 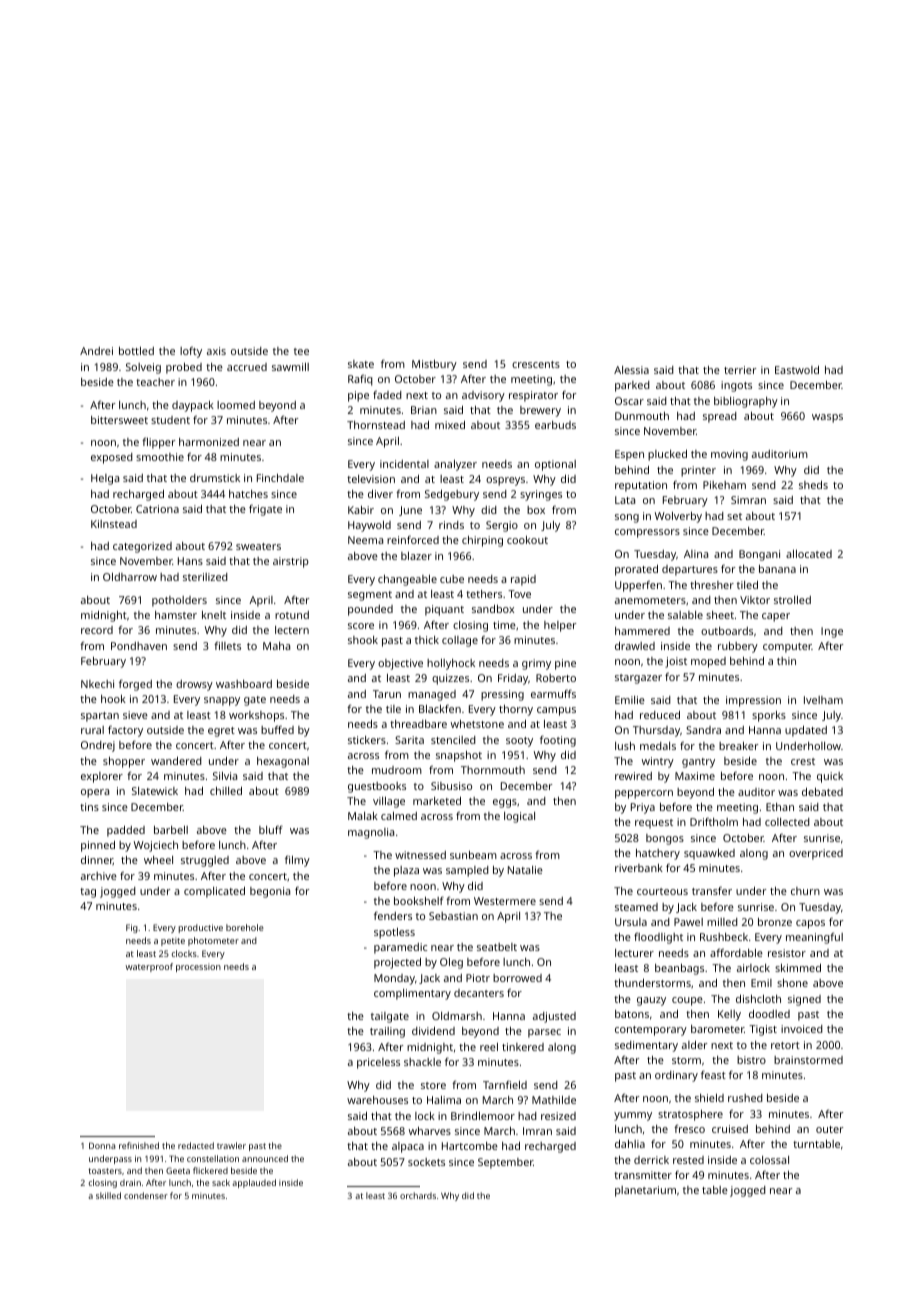 I want to click on pine, so click(x=565, y=664).
